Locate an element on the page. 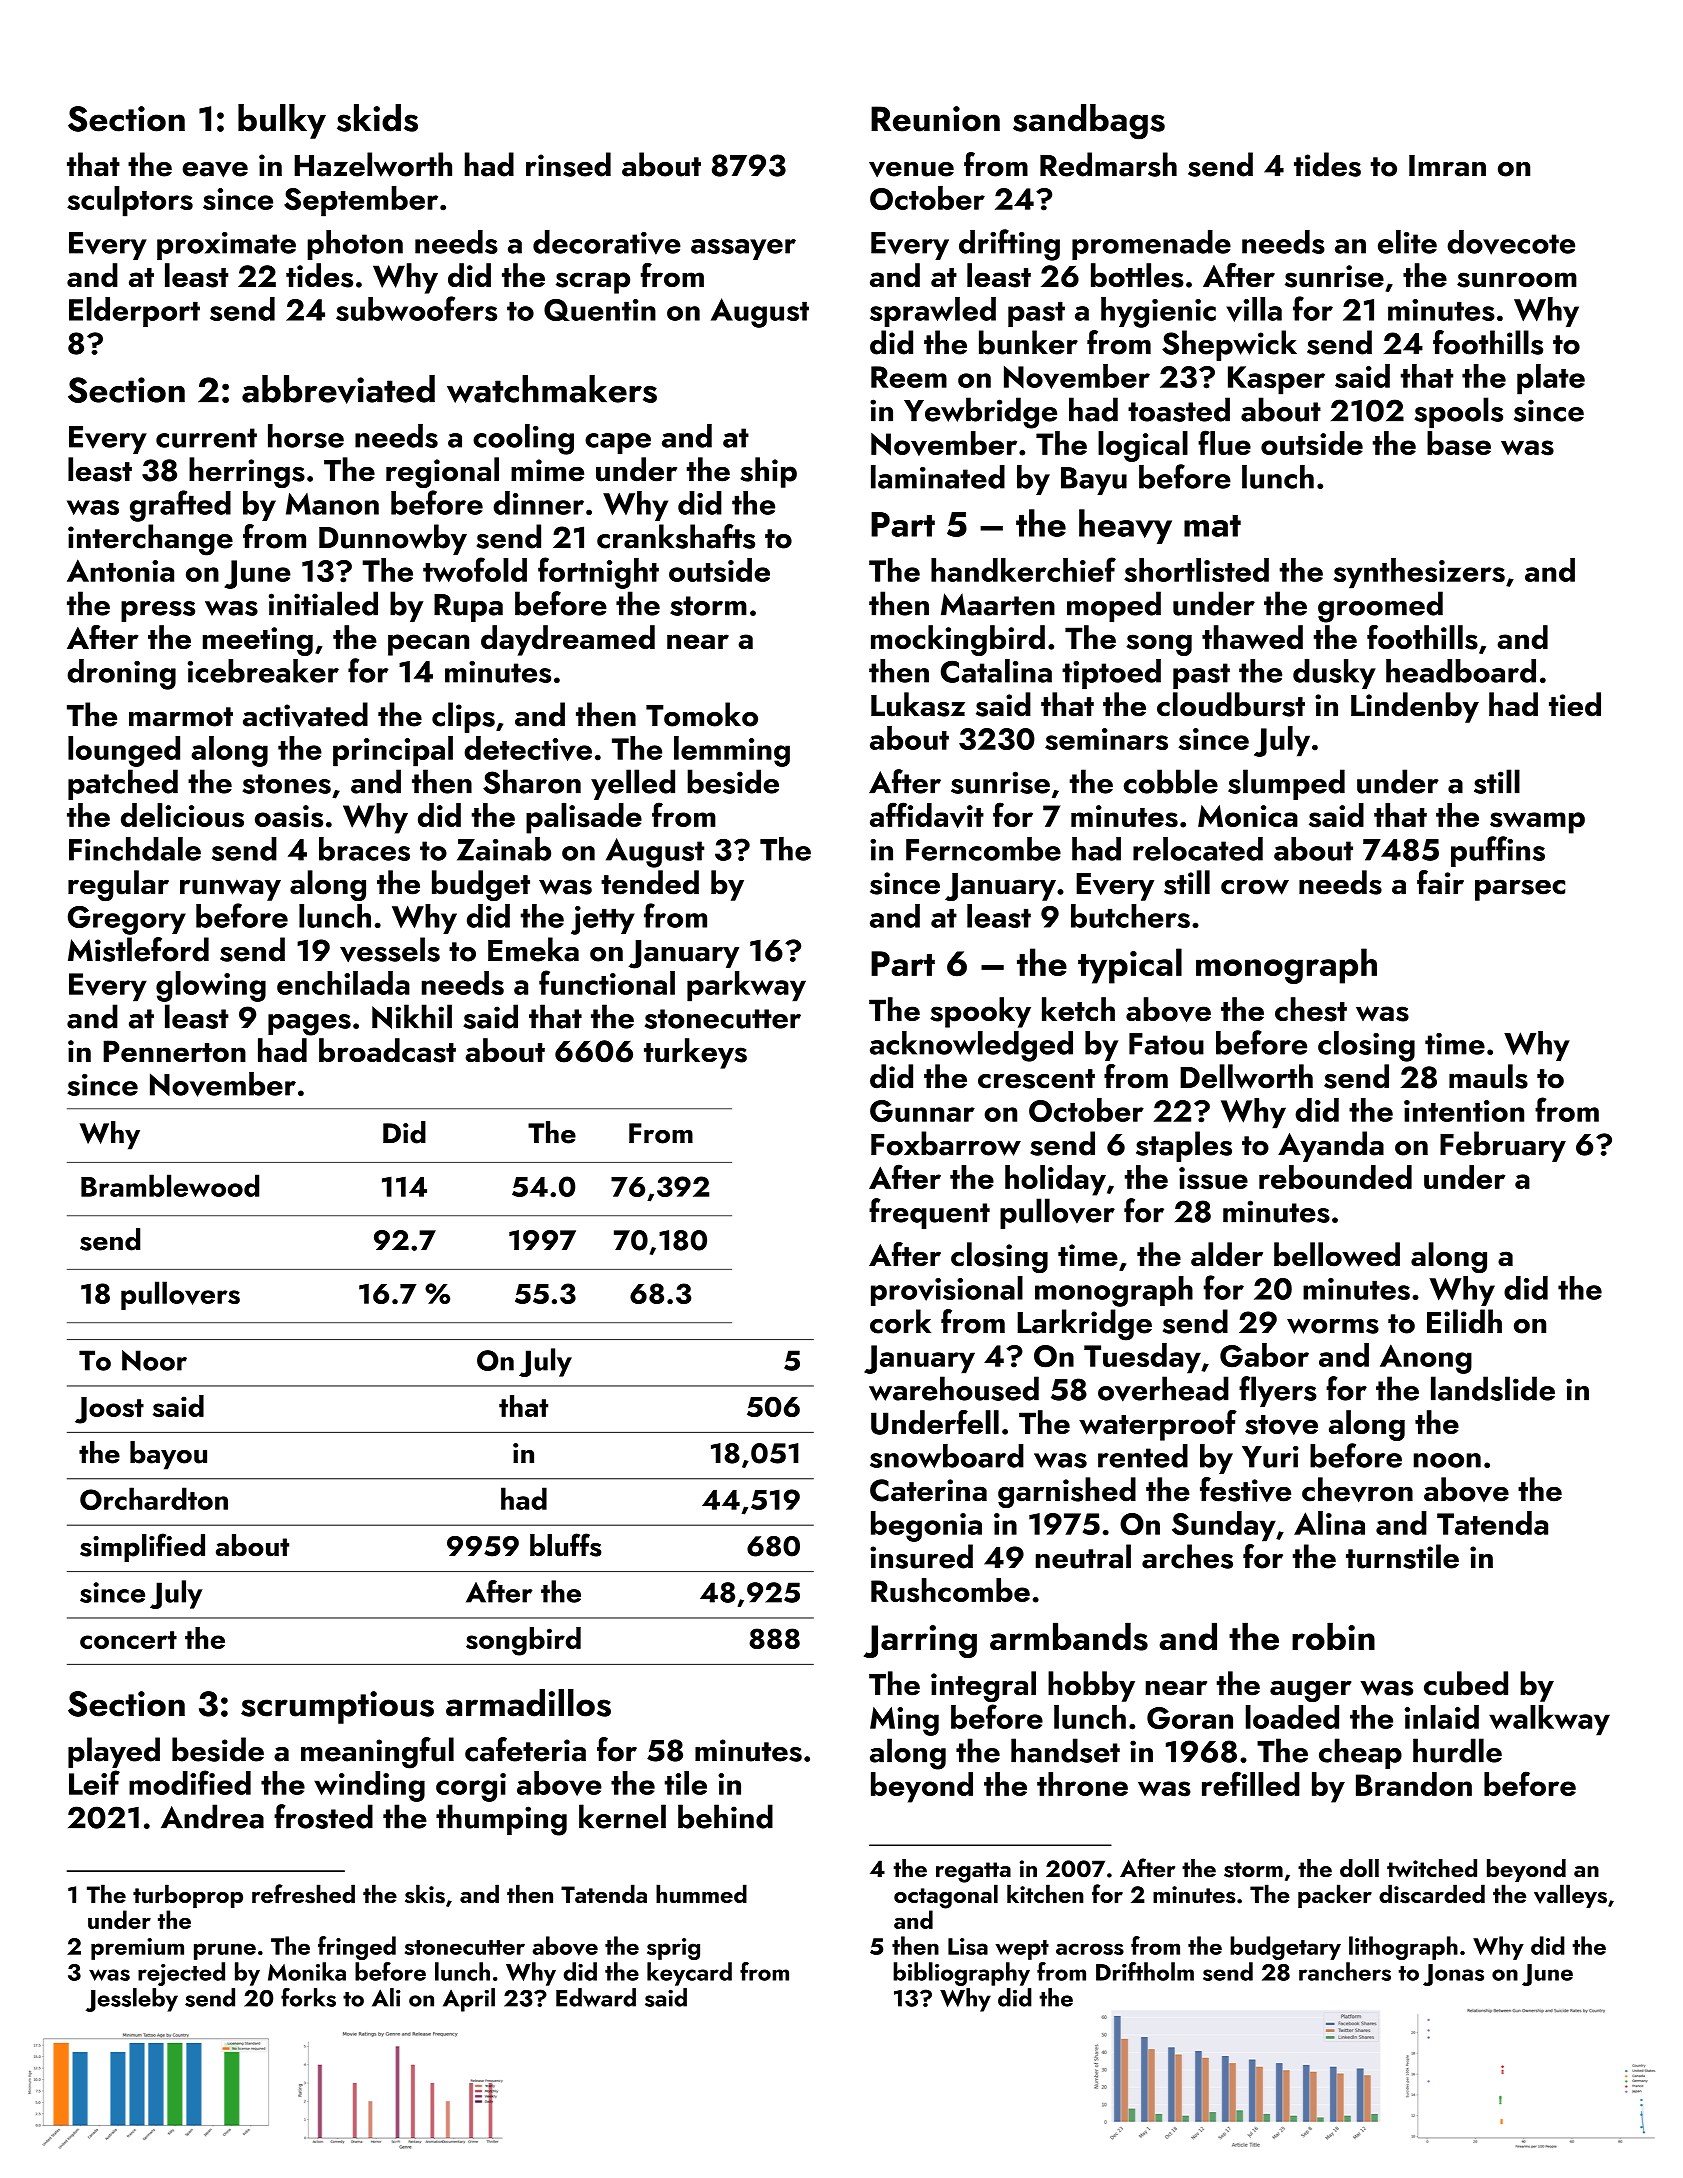  Andrea is located at coordinates (212, 1816).
